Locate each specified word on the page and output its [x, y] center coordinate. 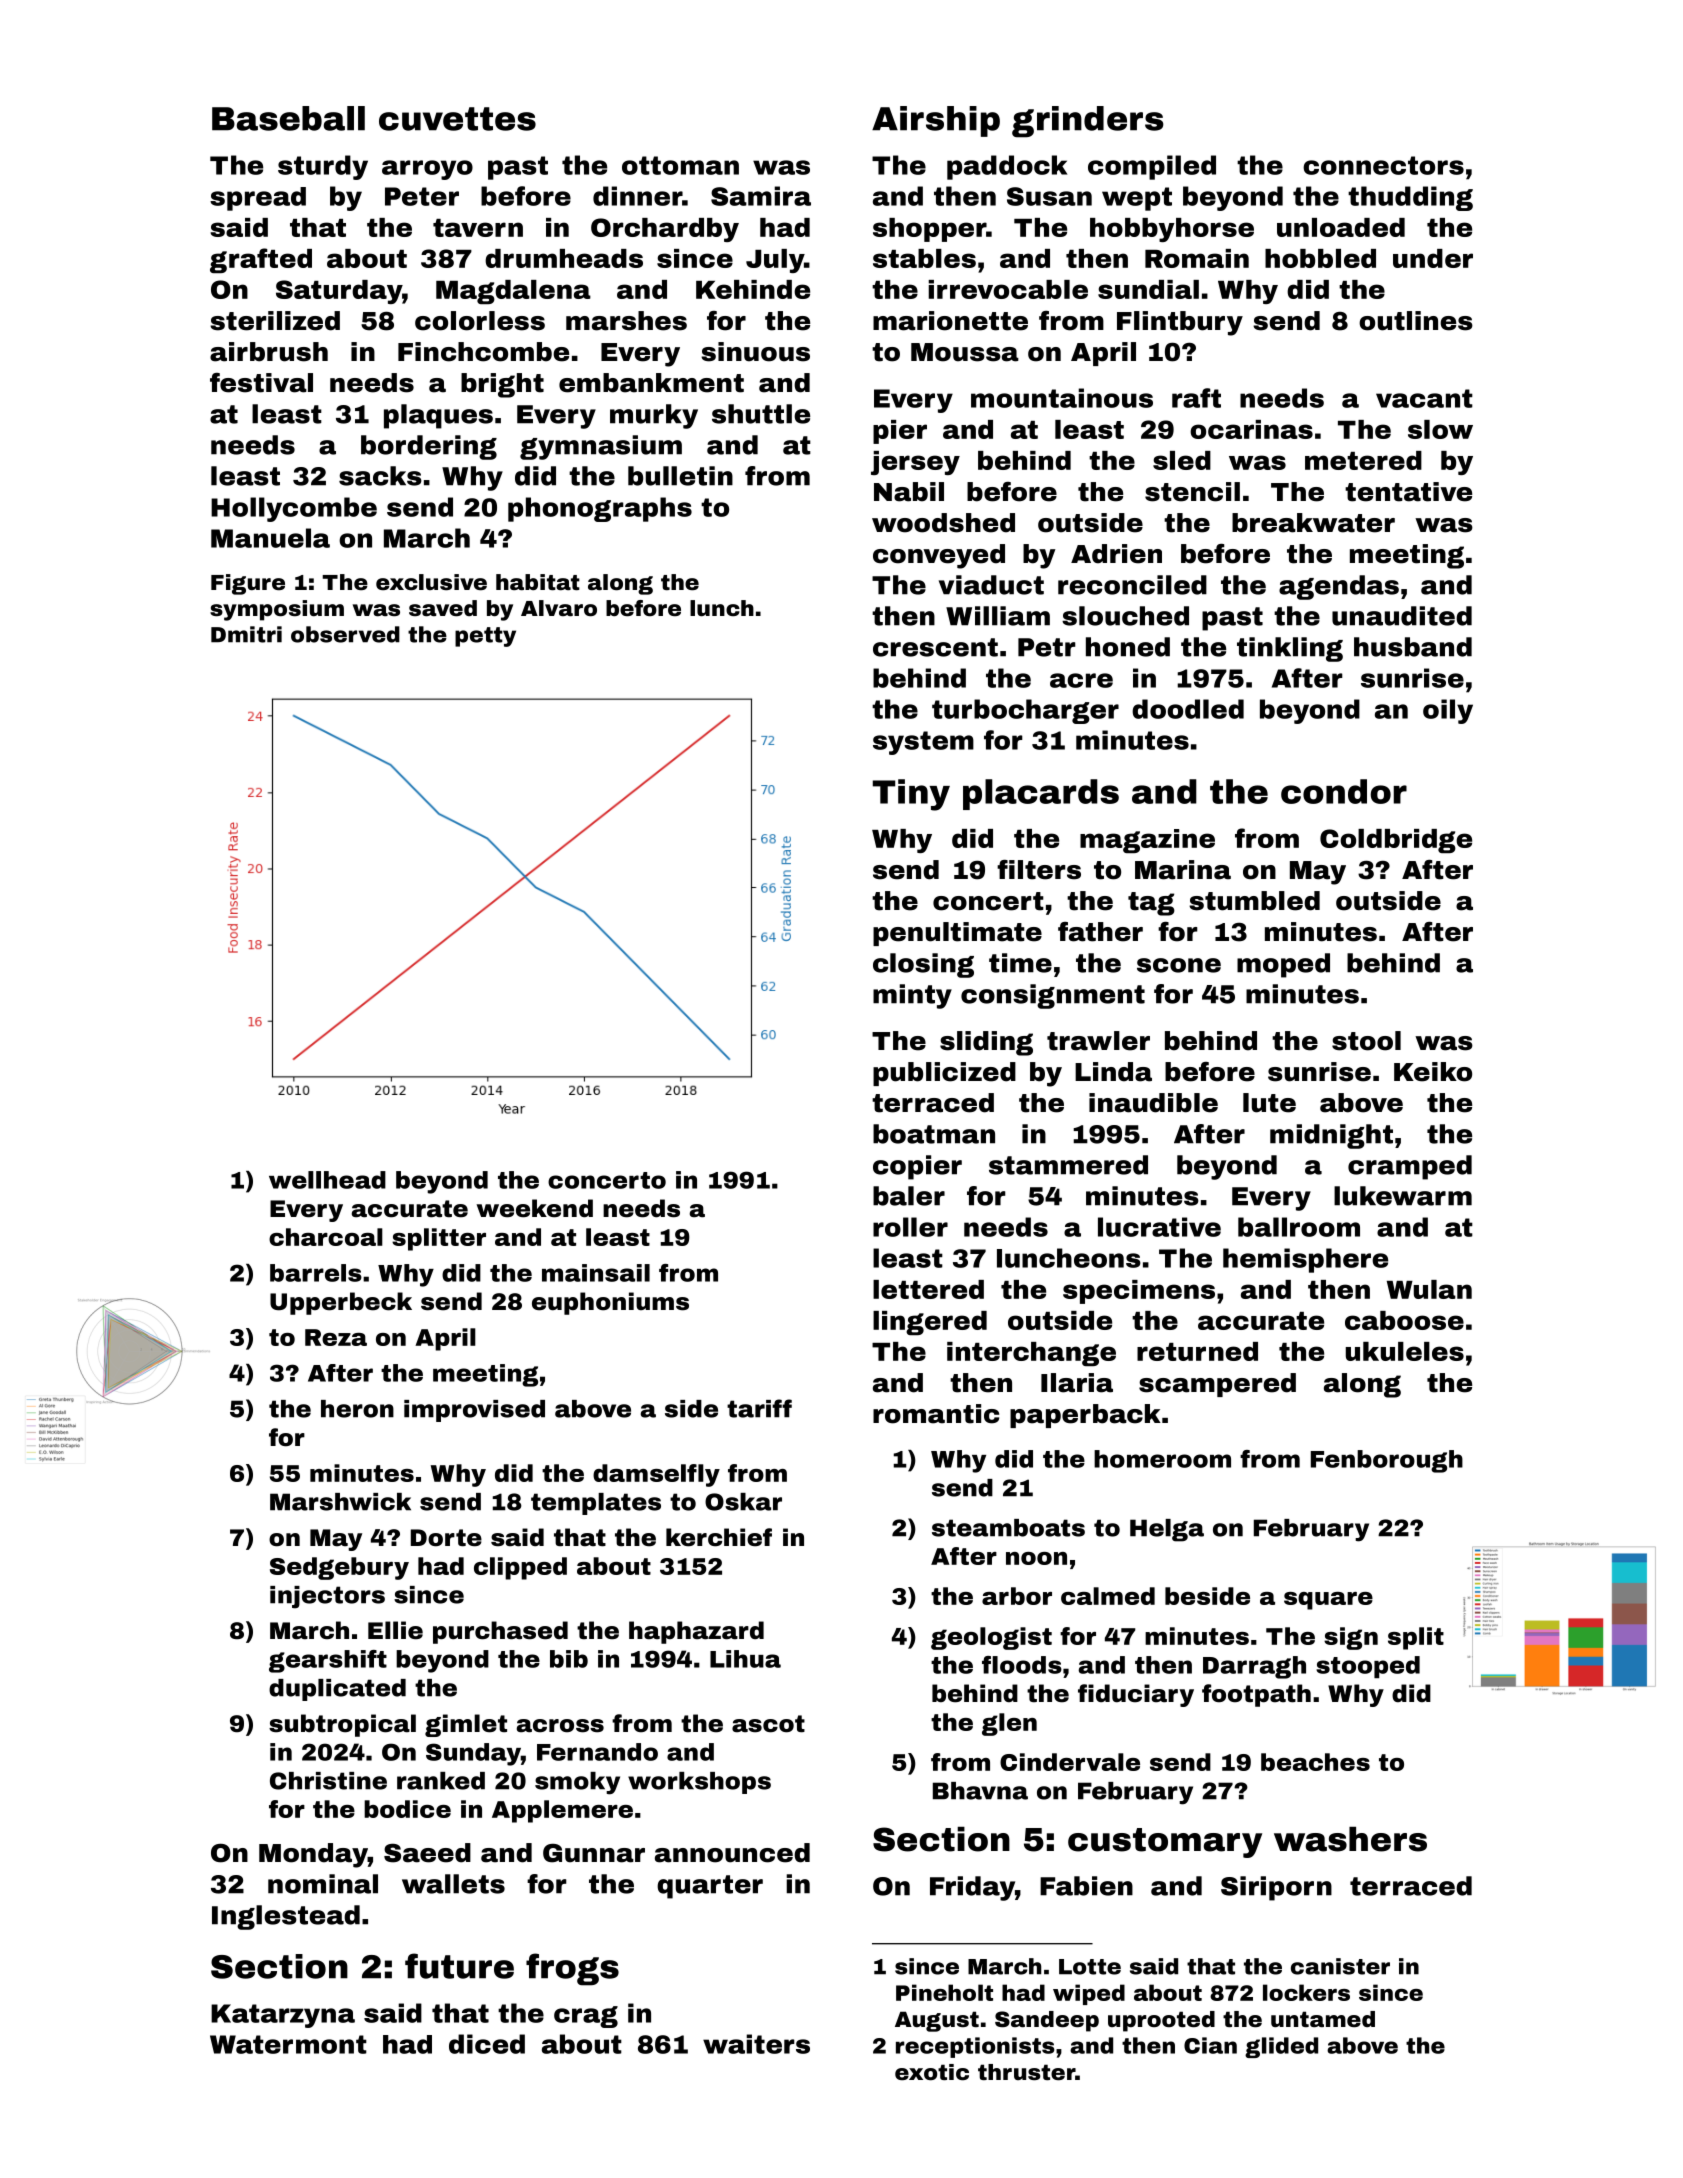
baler [909, 1196]
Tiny [911, 795]
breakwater [1313, 523]
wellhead [327, 1180]
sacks [380, 476]
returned [1197, 1351]
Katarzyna [283, 2016]
